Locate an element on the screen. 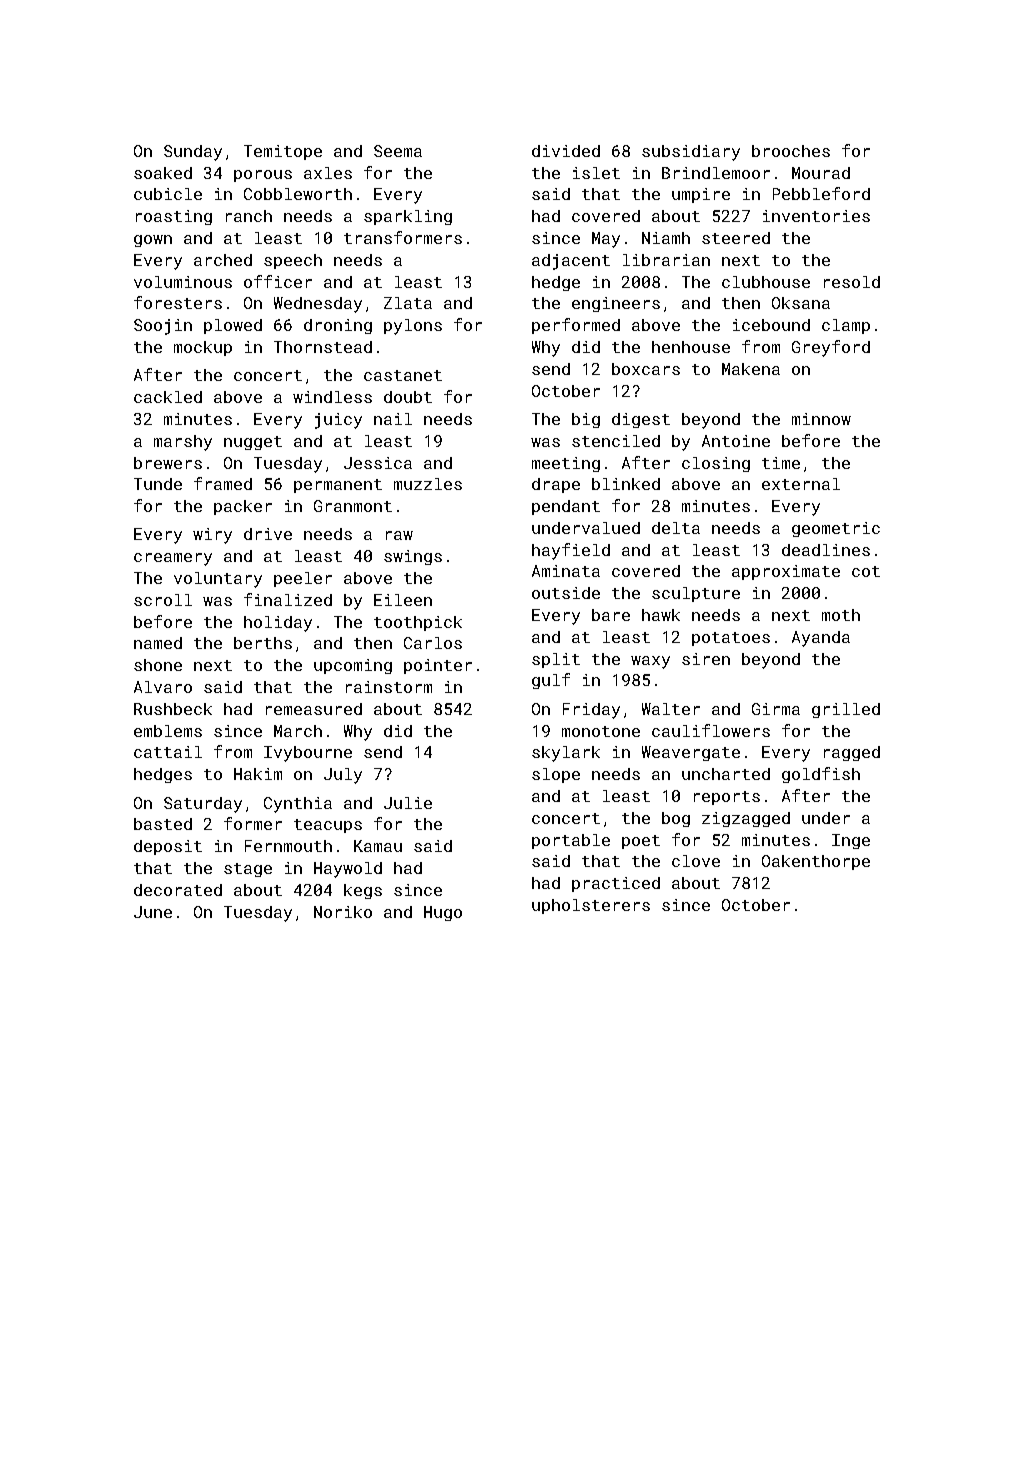  cattail is located at coordinates (168, 752).
